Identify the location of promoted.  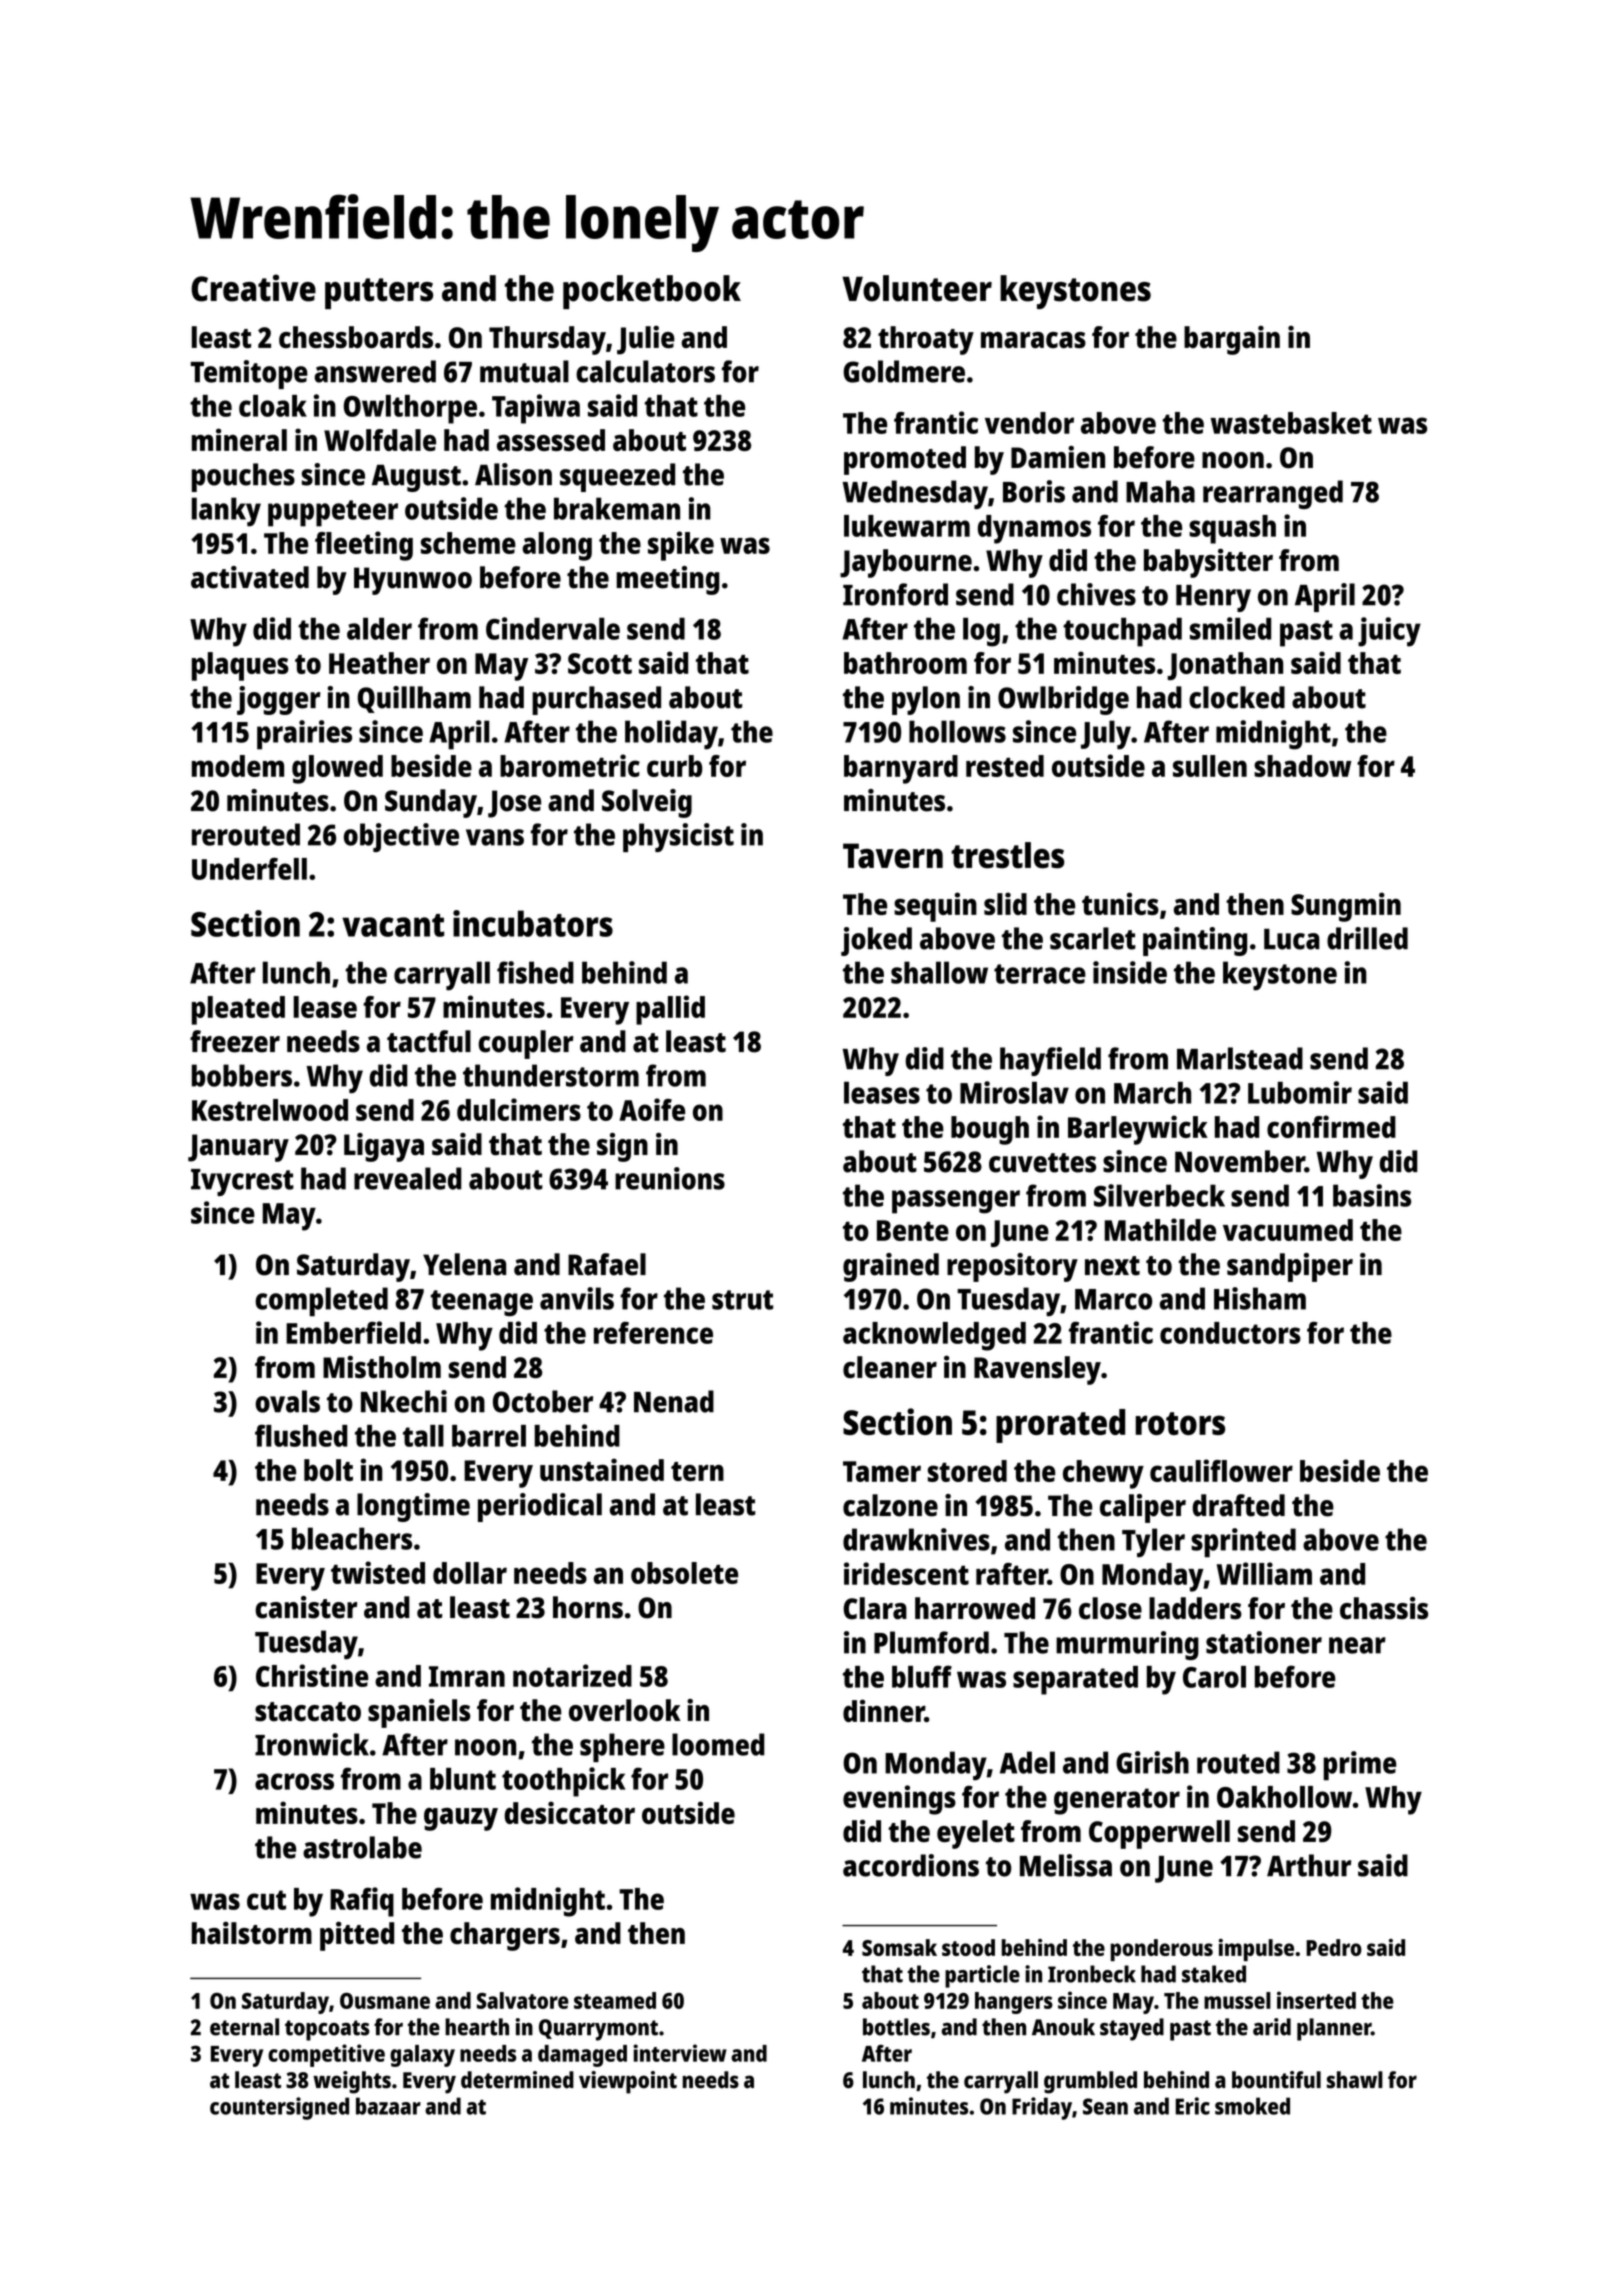
(905, 460).
